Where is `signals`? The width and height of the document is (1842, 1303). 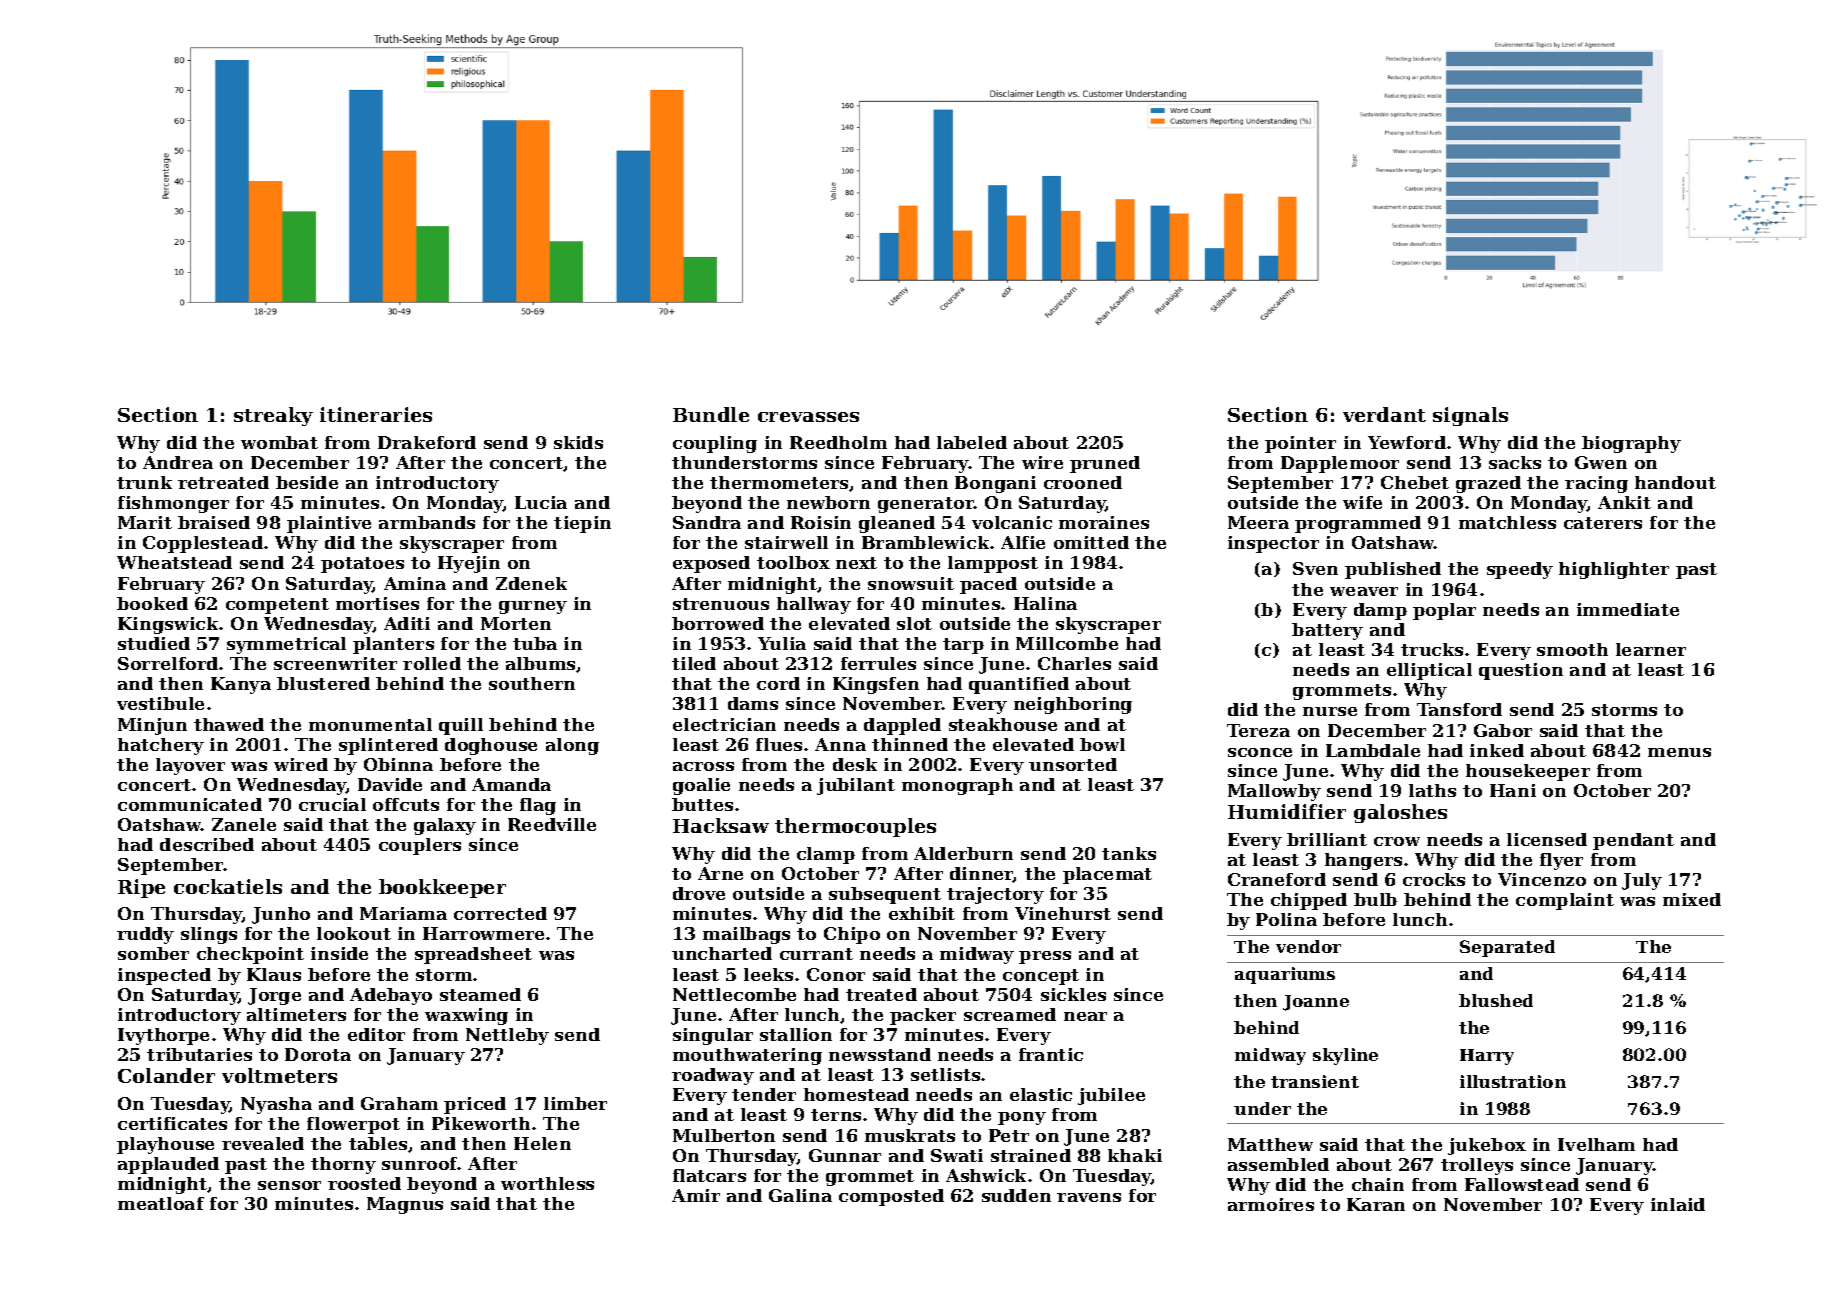 signals is located at coordinates (1470, 416).
